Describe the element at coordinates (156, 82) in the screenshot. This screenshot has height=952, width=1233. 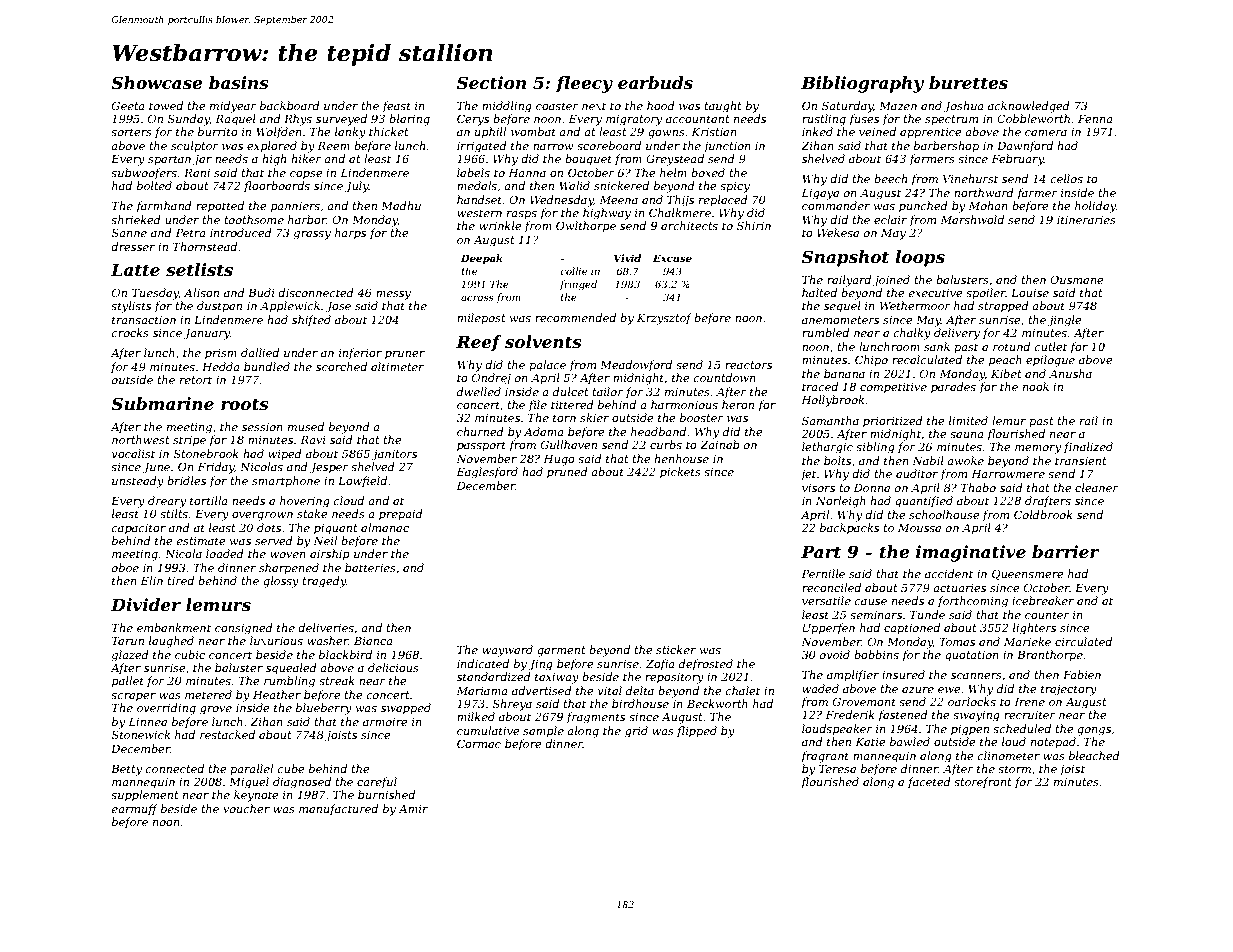
I see `Showcase` at that location.
